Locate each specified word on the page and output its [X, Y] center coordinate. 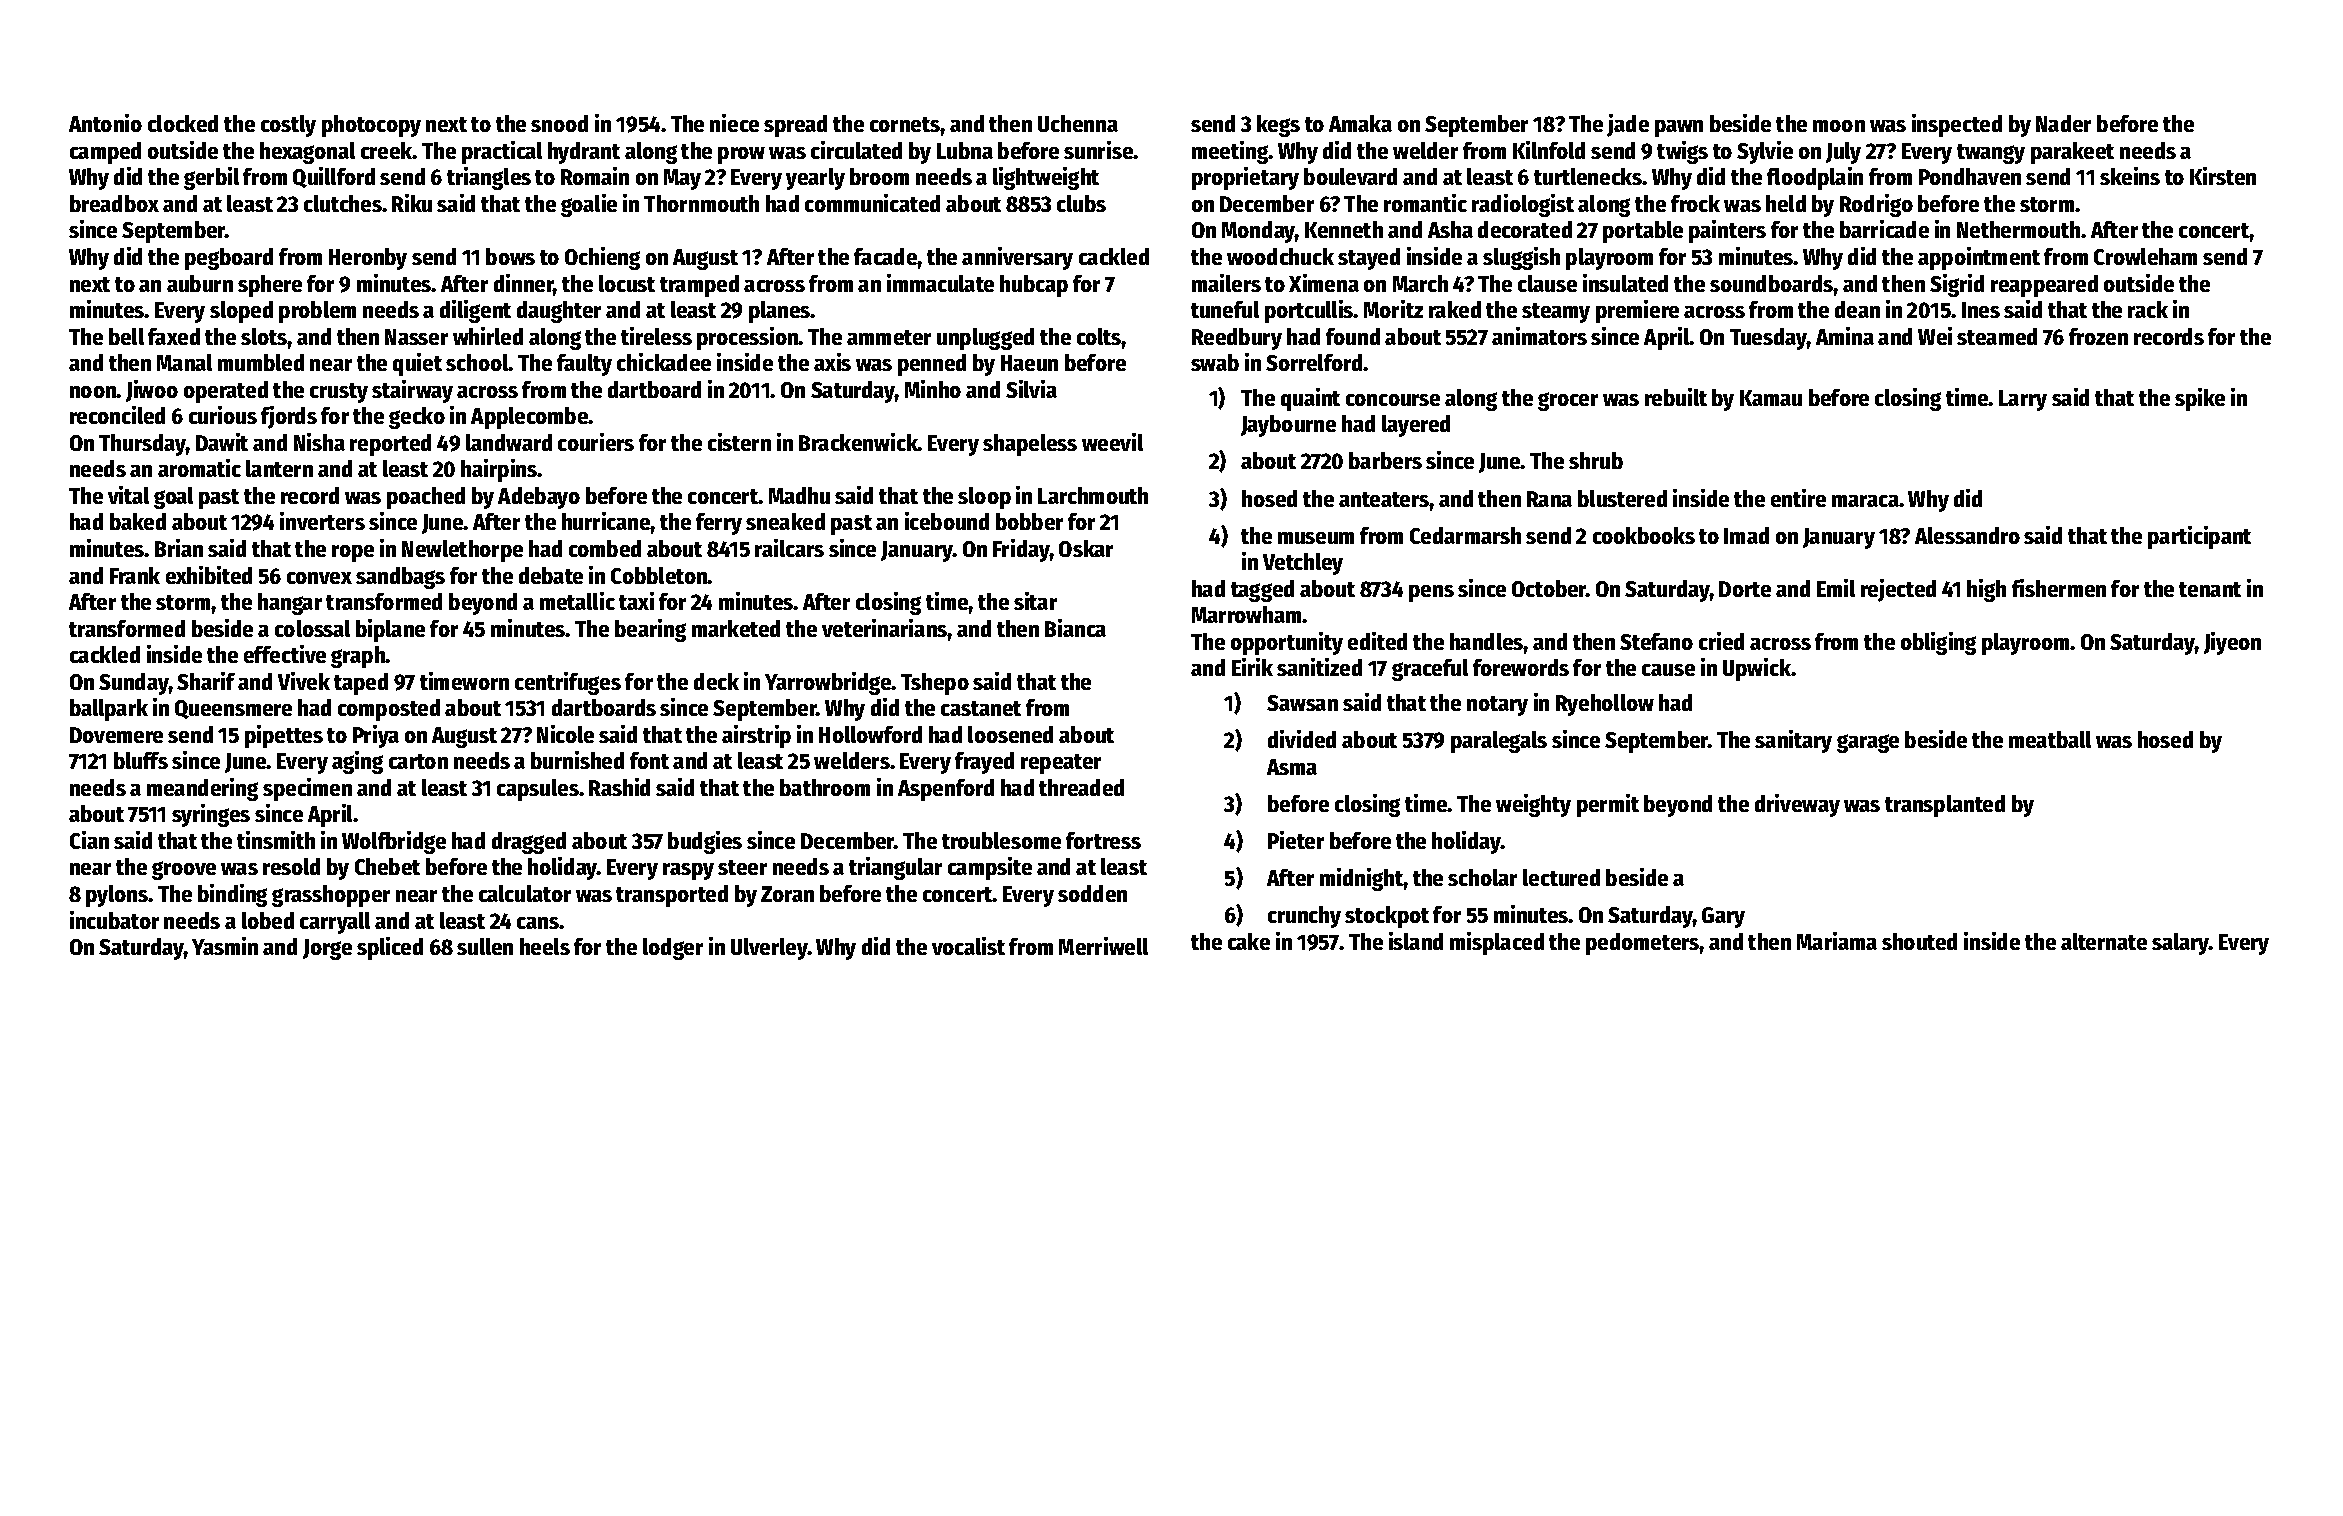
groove [184, 870]
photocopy [371, 126]
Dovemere [116, 735]
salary [2181, 944]
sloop [984, 498]
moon [1839, 126]
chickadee [664, 362]
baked [138, 521]
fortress [1103, 840]
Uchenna [1078, 123]
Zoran [787, 894]
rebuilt [1676, 397]
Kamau [1771, 398]
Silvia [1031, 389]
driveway [1797, 805]
